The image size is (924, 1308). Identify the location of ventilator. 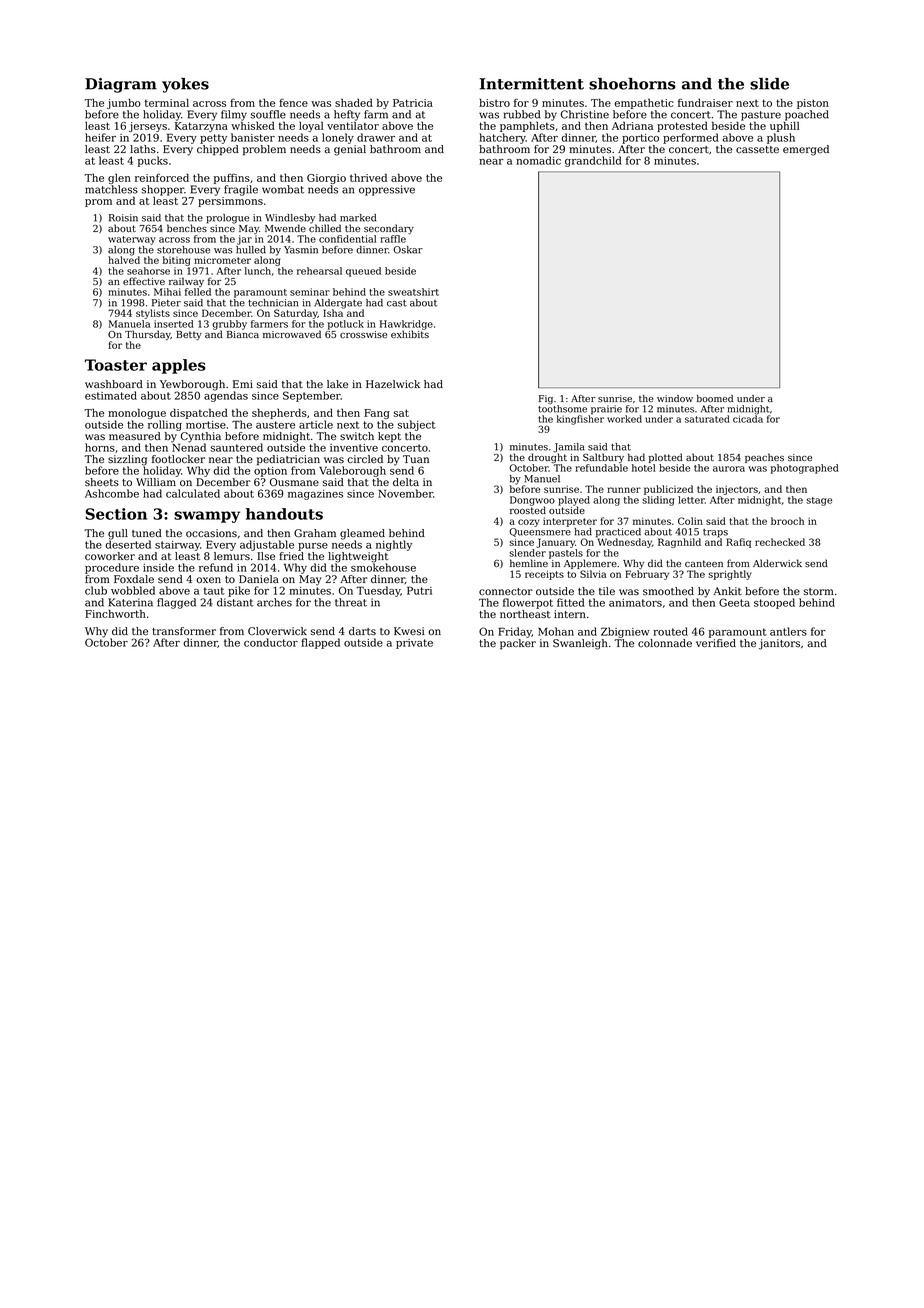
(353, 125).
